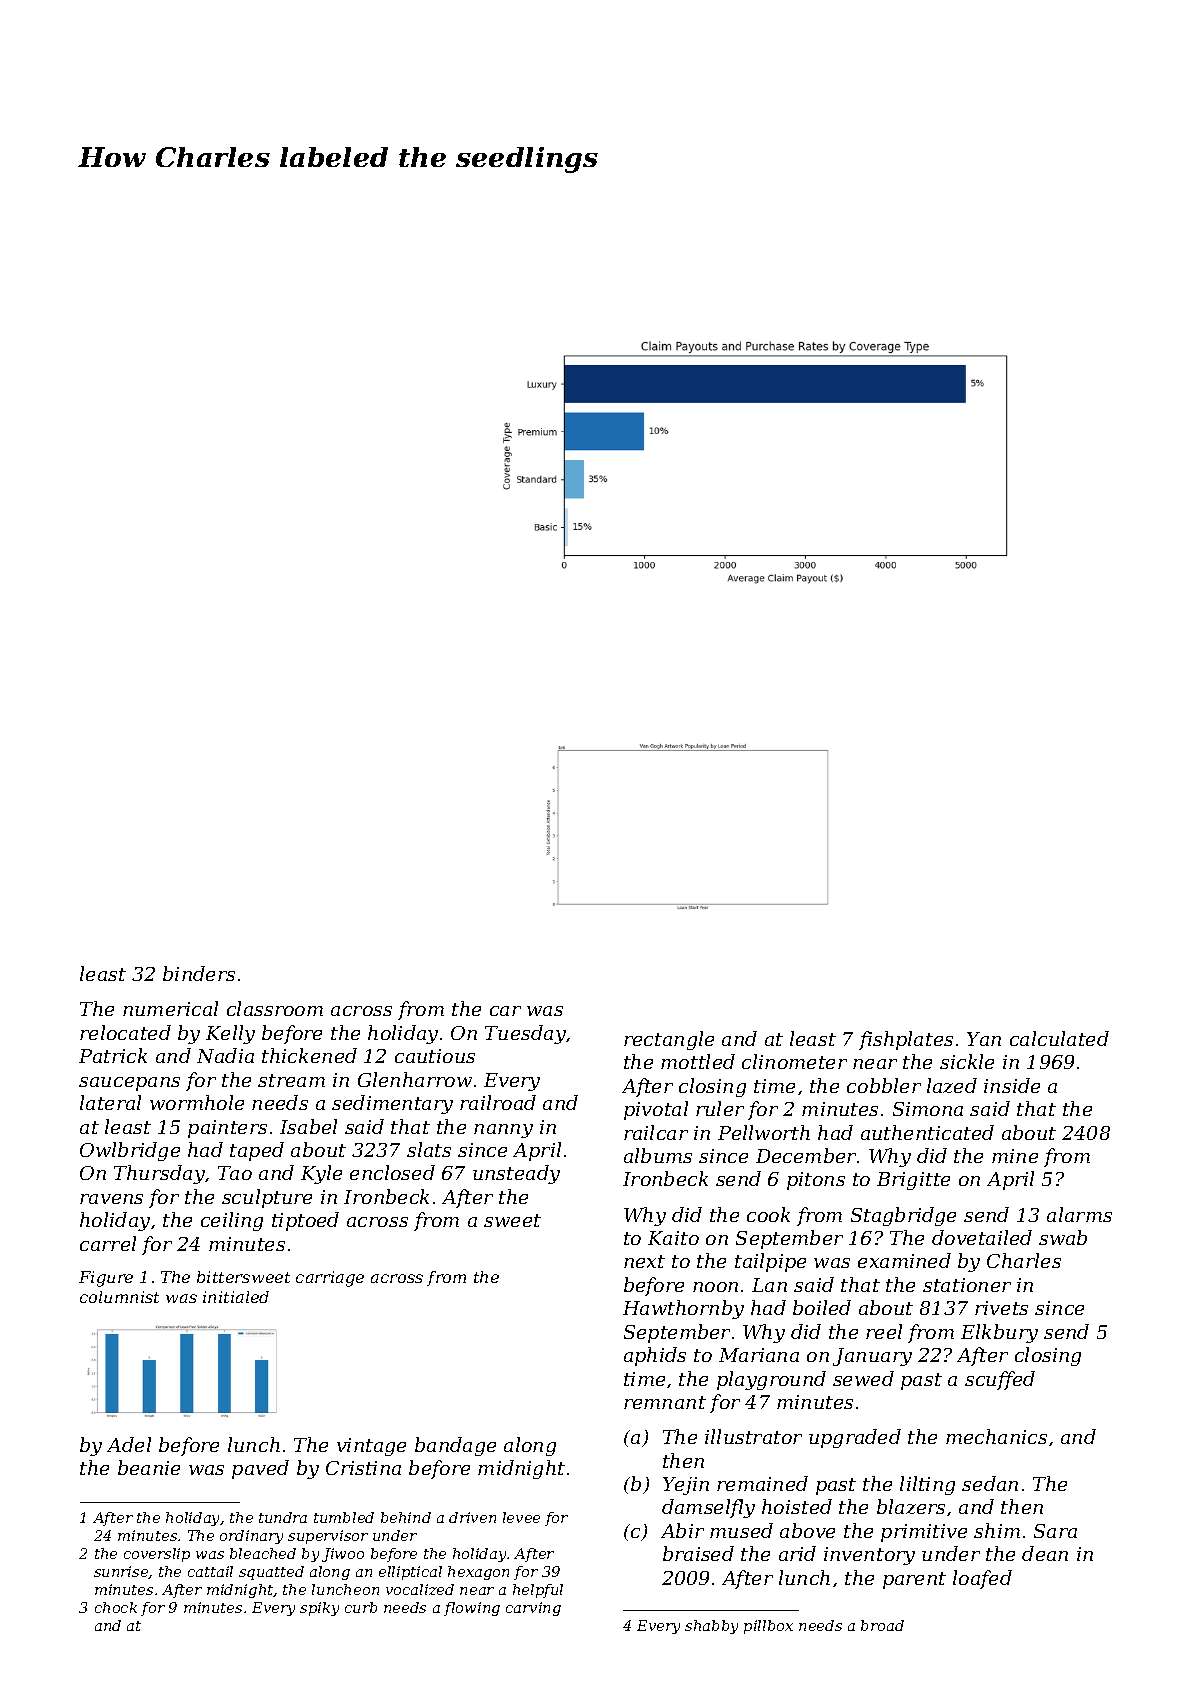 This image has height=1702, width=1203. Describe the element at coordinates (291, 1080) in the image. I see `stream` at that location.
